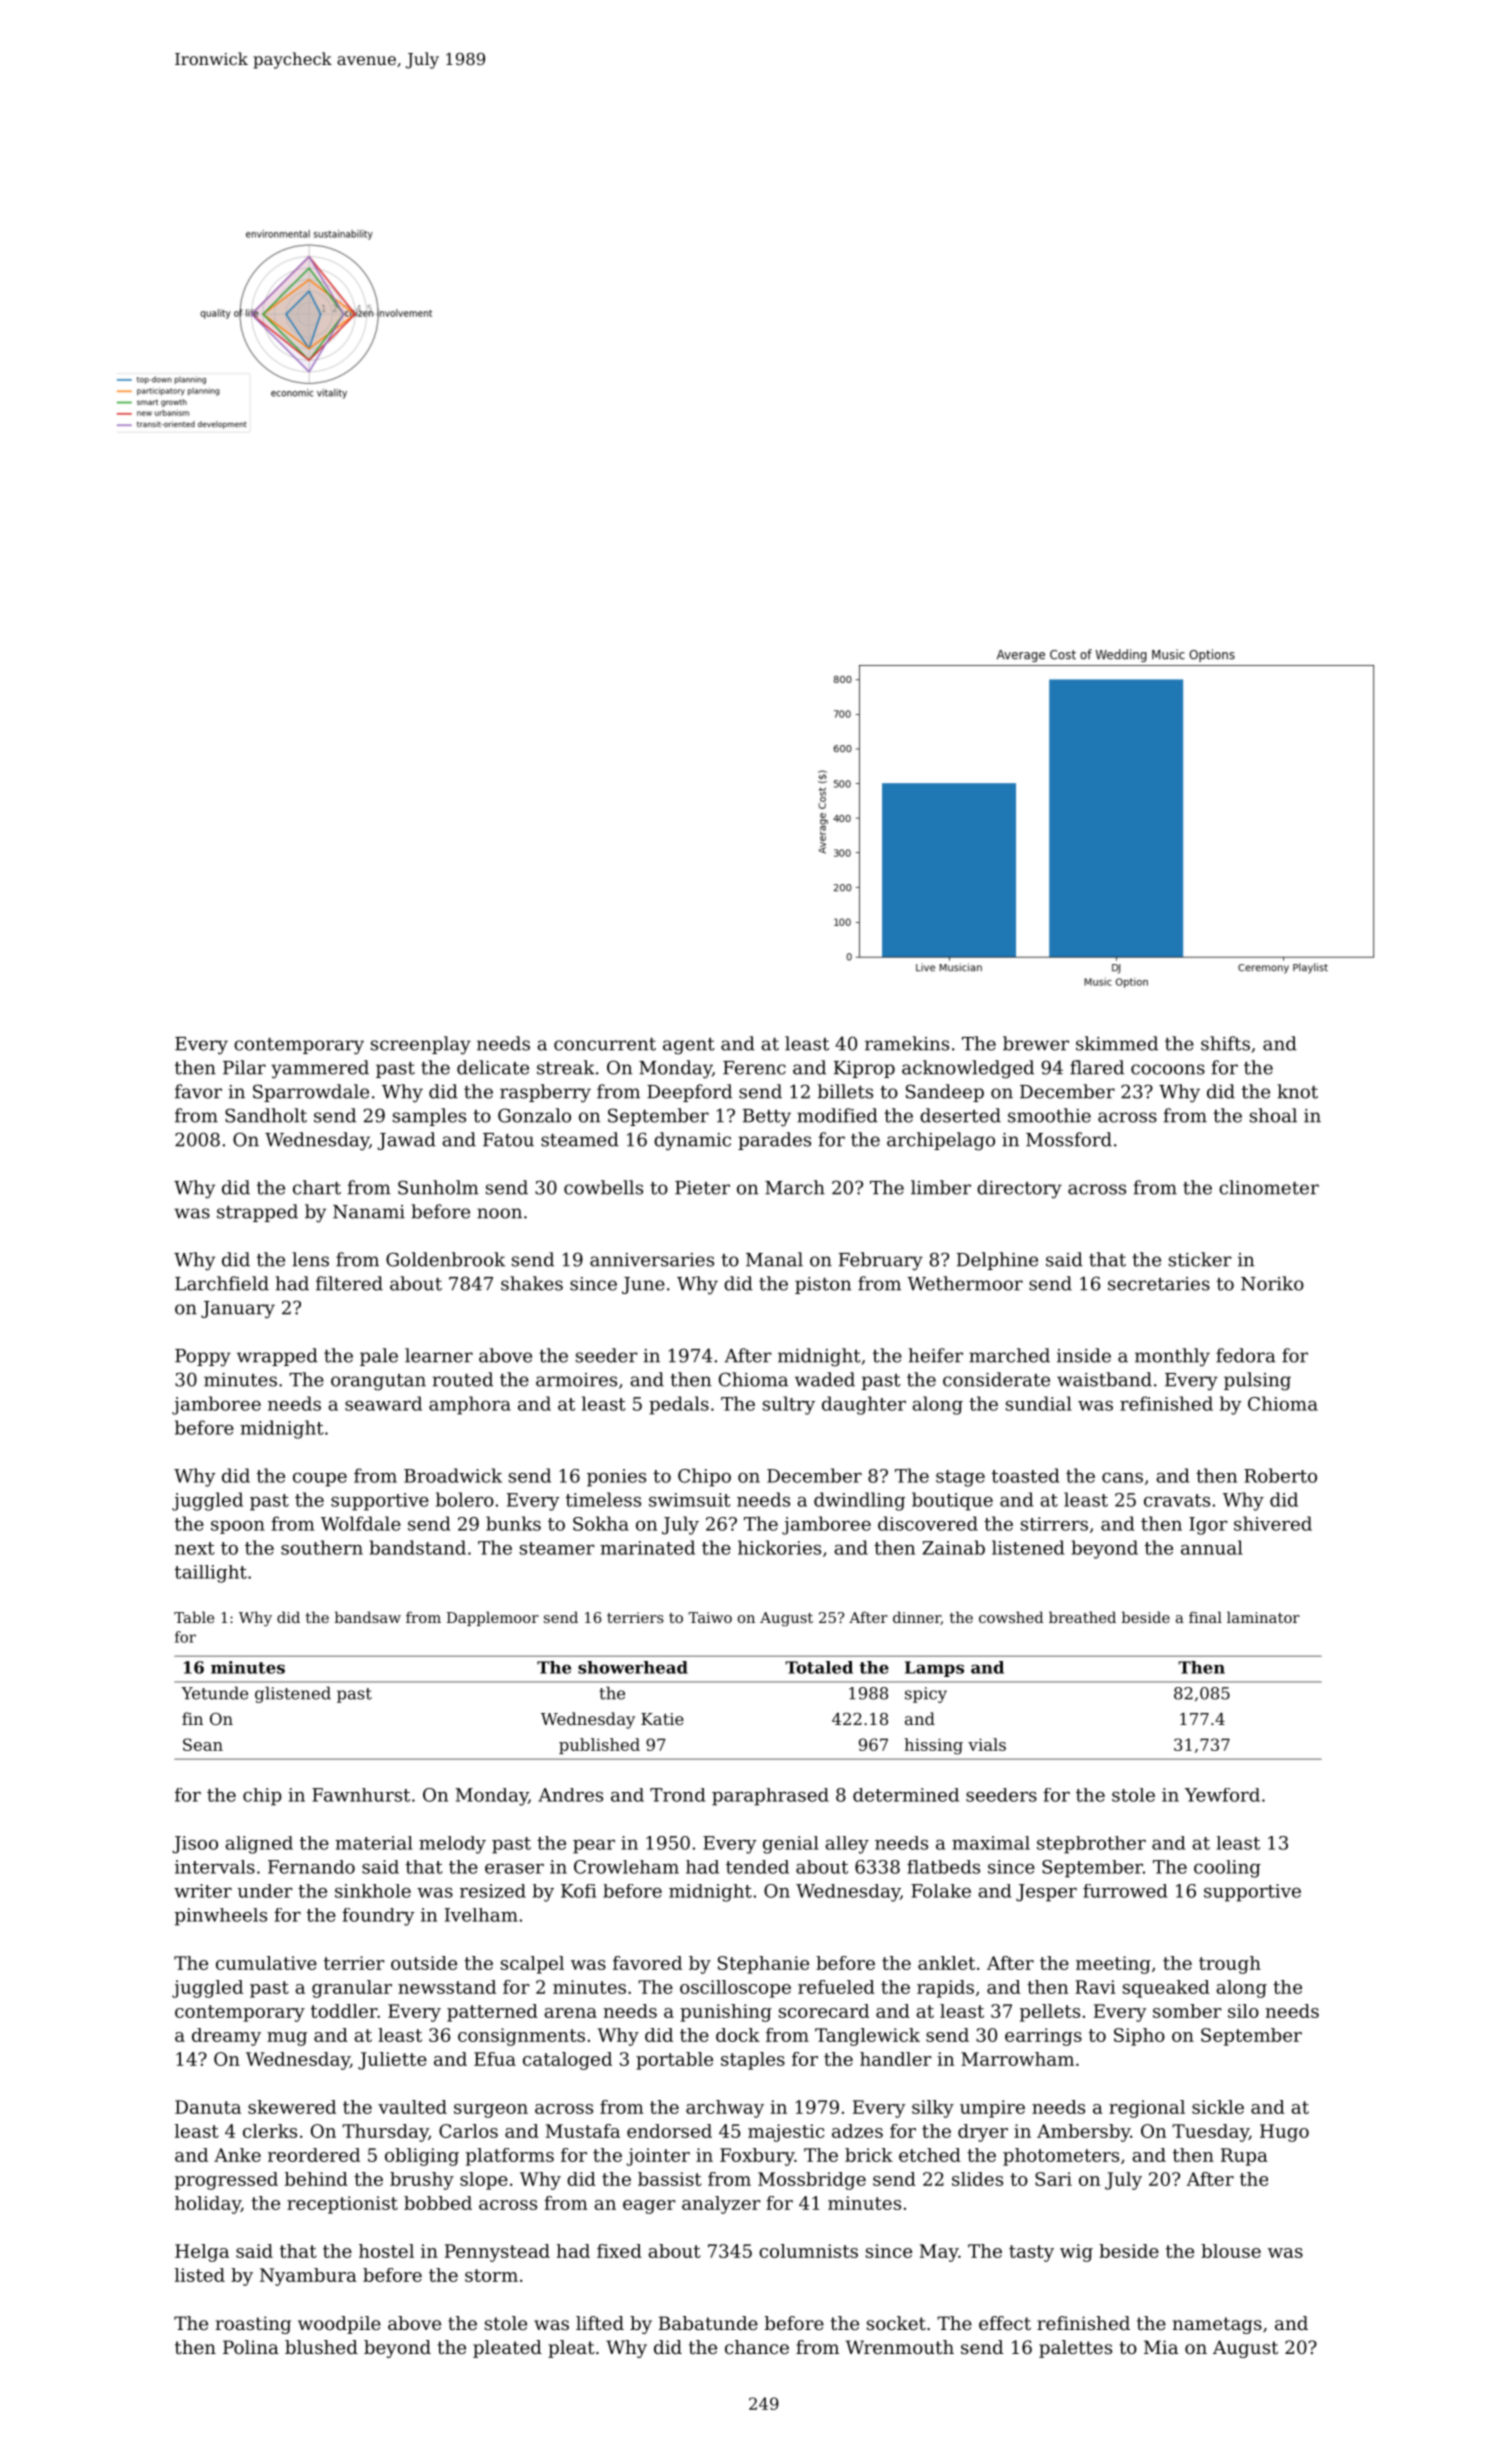 This screenshot has width=1496, height=2464. Describe the element at coordinates (266, 1963) in the screenshot. I see `cumulative` at that location.
